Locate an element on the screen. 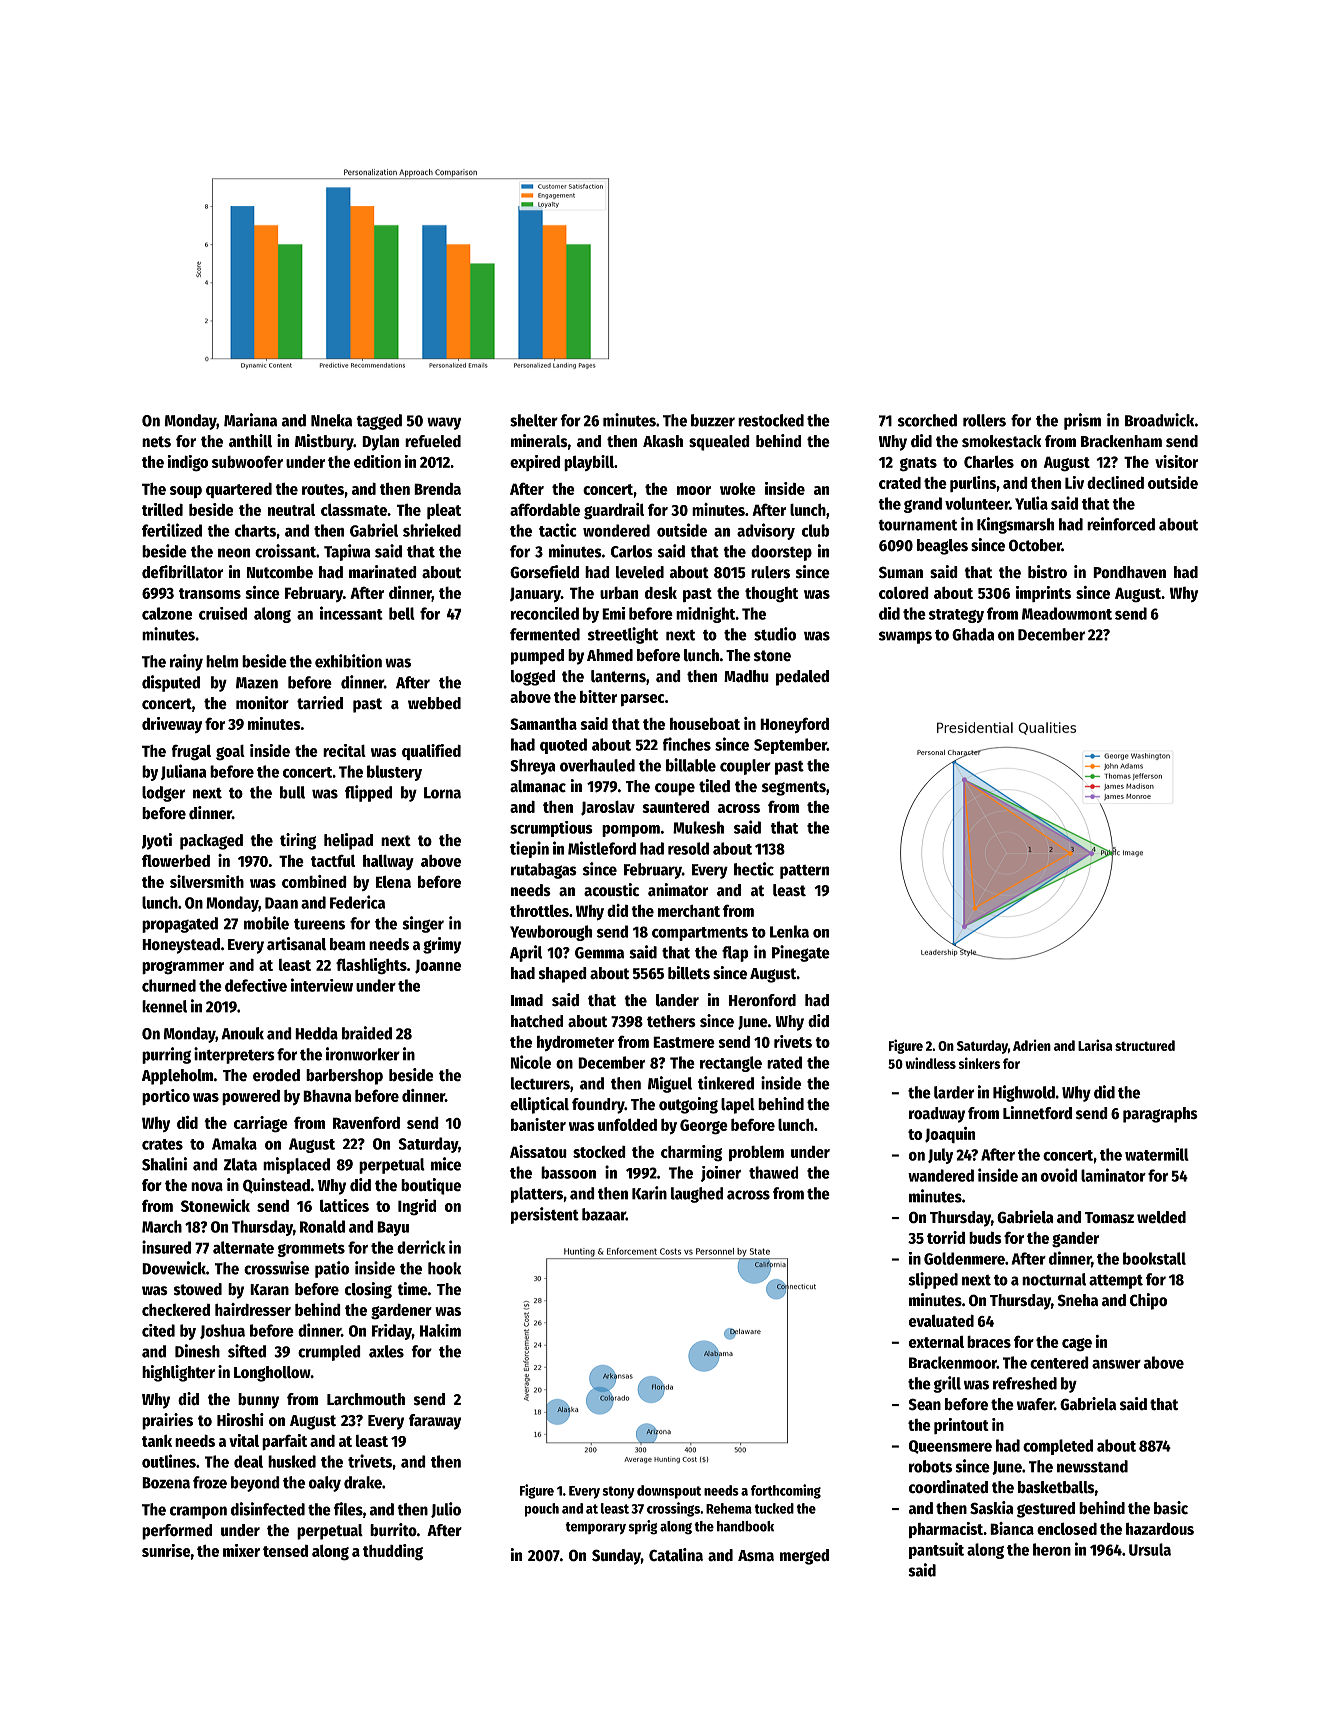 The image size is (1340, 1733). unfolded is located at coordinates (627, 1124).
